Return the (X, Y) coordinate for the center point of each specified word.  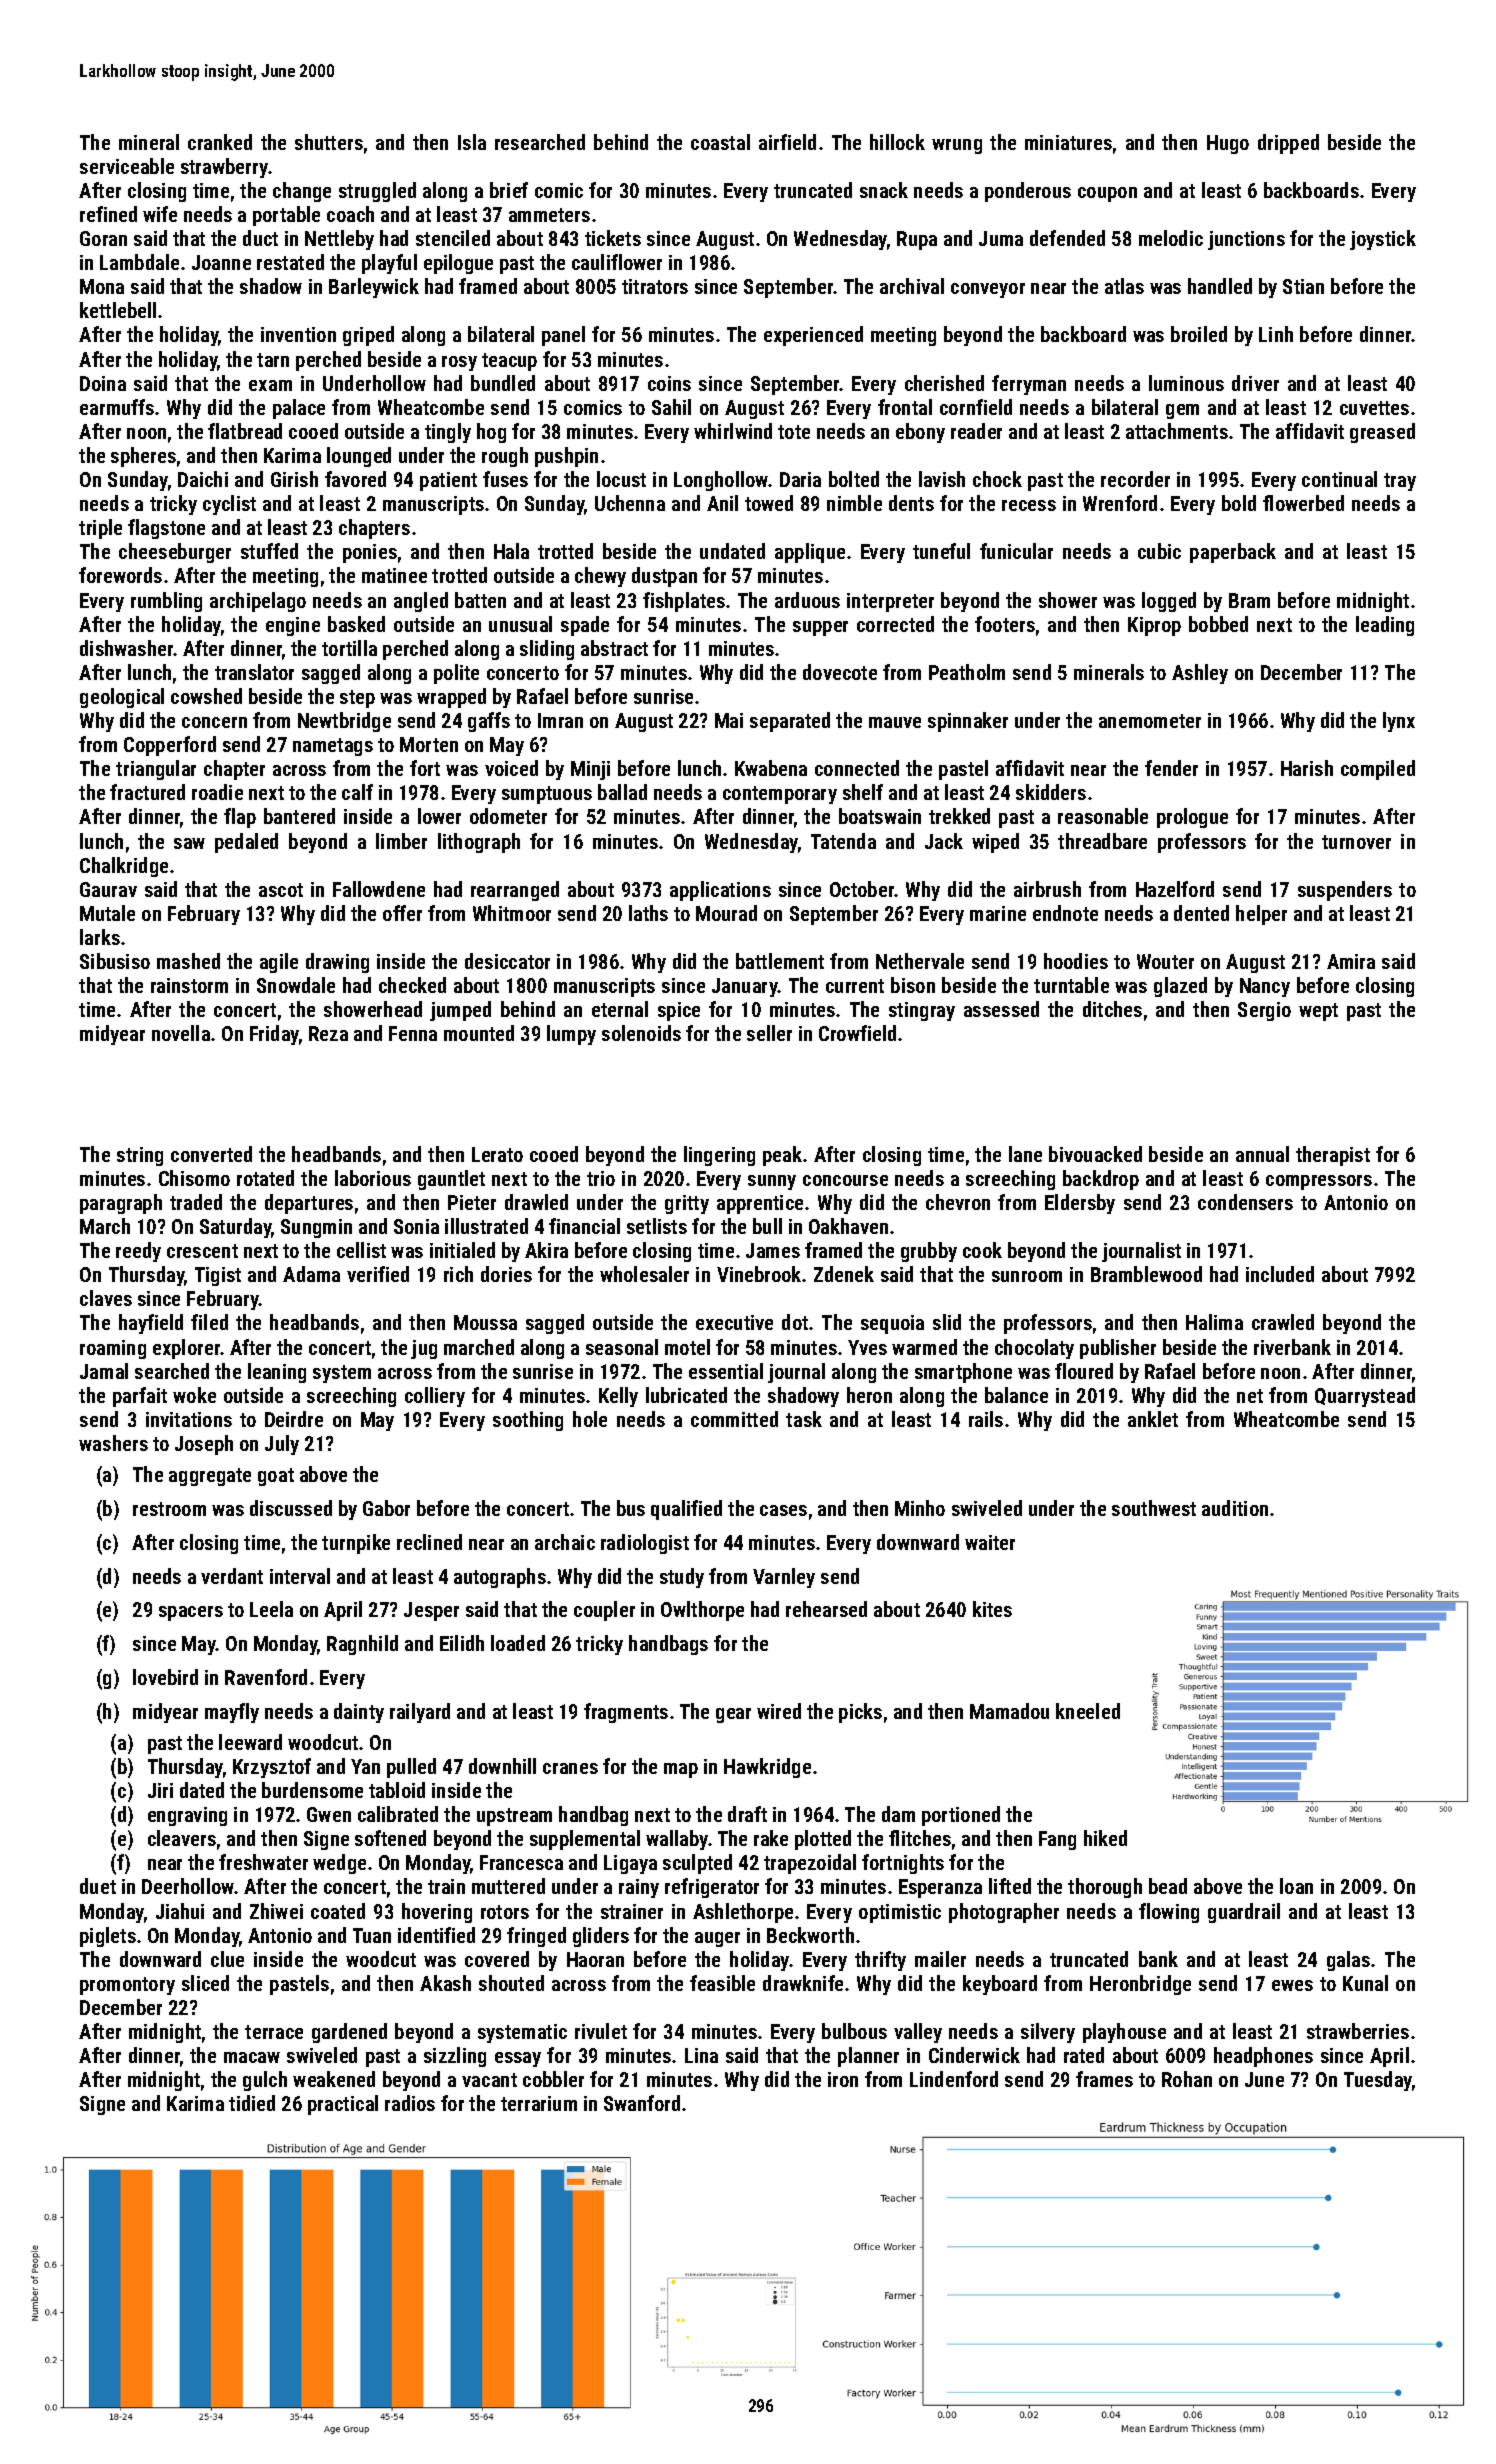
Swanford (642, 2103)
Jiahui (180, 1911)
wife (160, 214)
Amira (1351, 961)
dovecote (840, 672)
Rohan (1187, 2079)
